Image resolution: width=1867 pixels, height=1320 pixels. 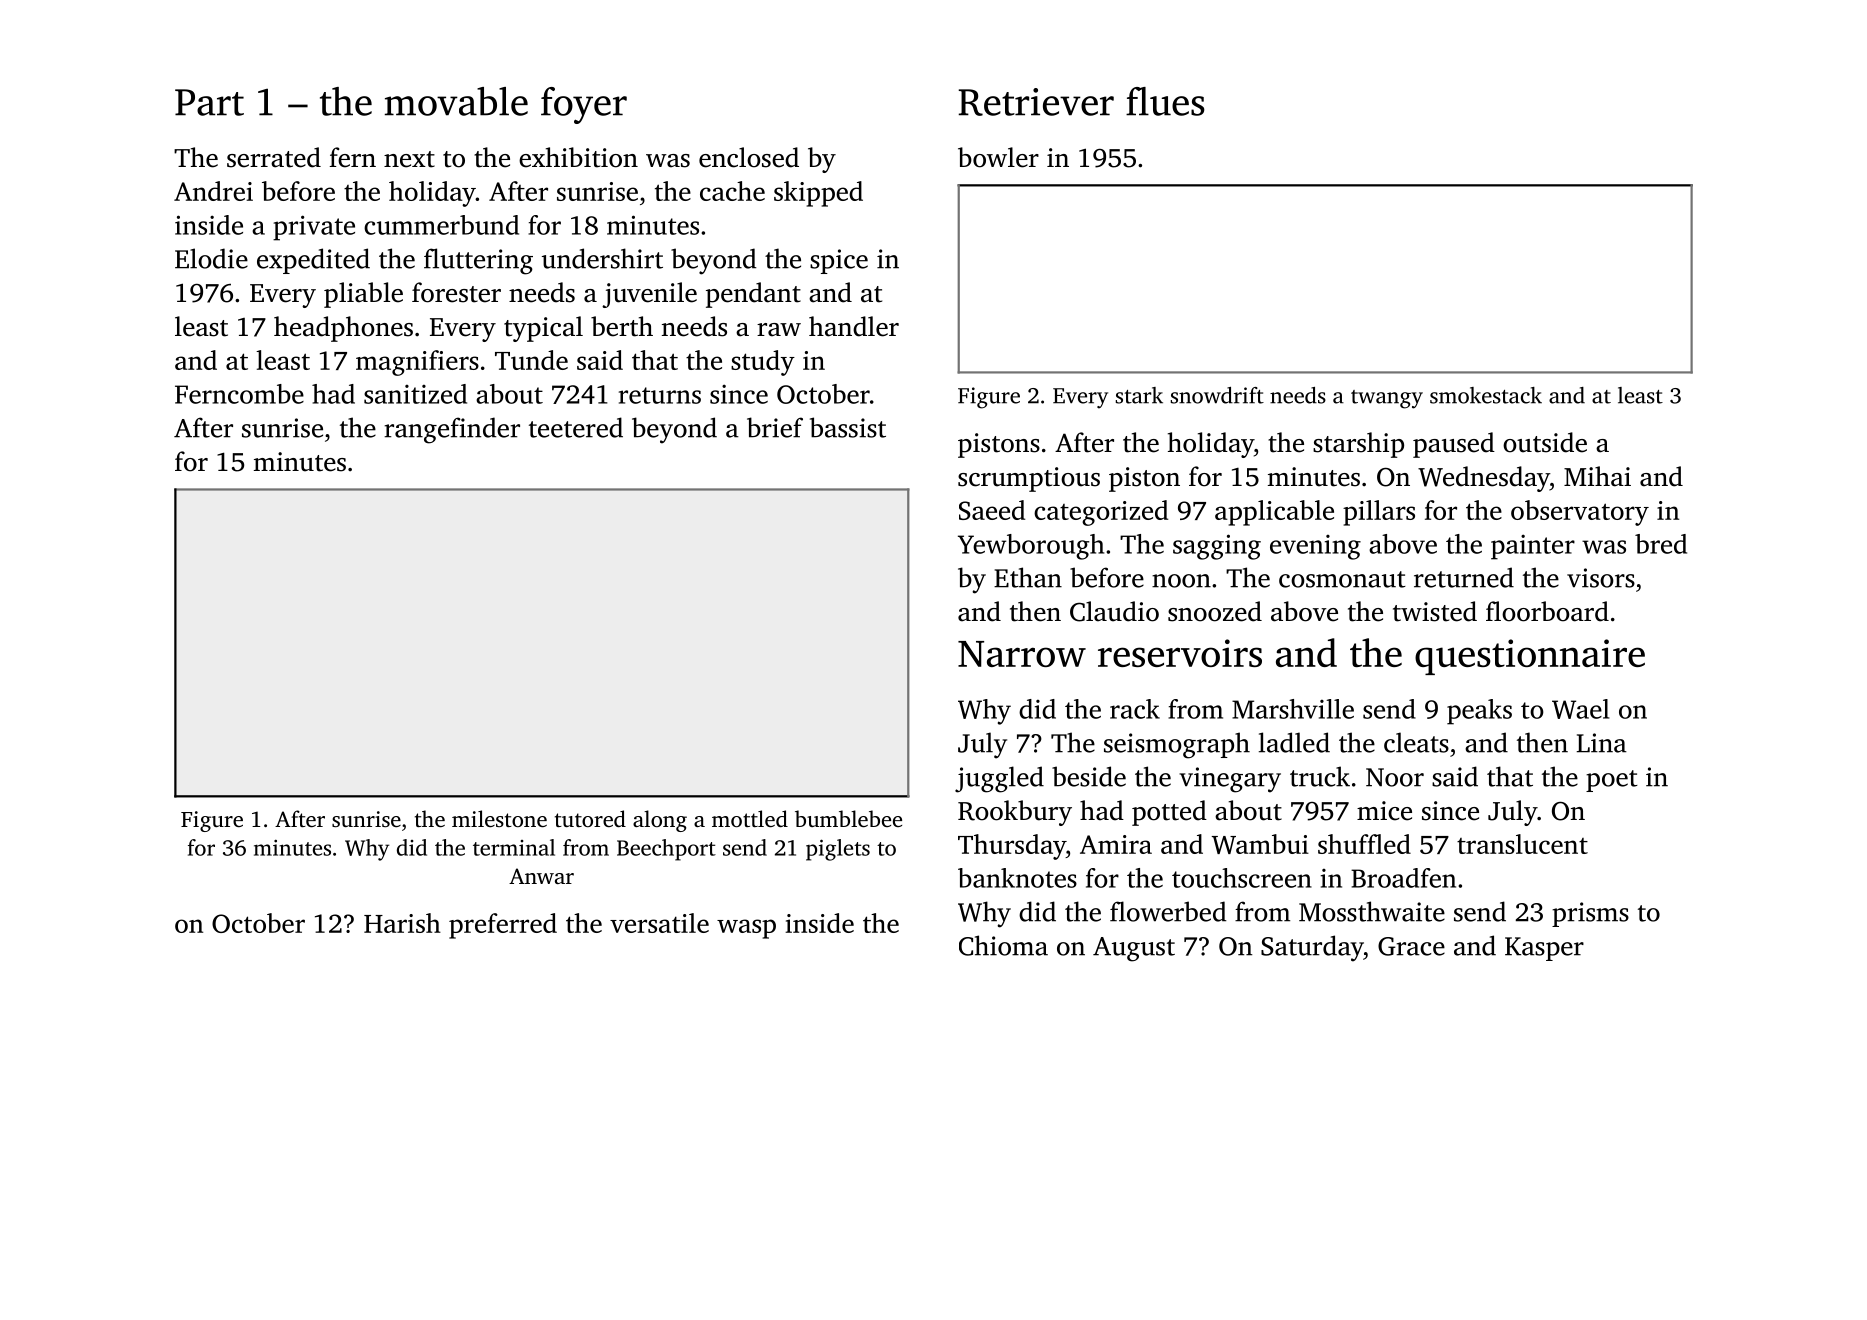 What do you see at coordinates (1029, 479) in the document?
I see `scrumptious` at bounding box center [1029, 479].
